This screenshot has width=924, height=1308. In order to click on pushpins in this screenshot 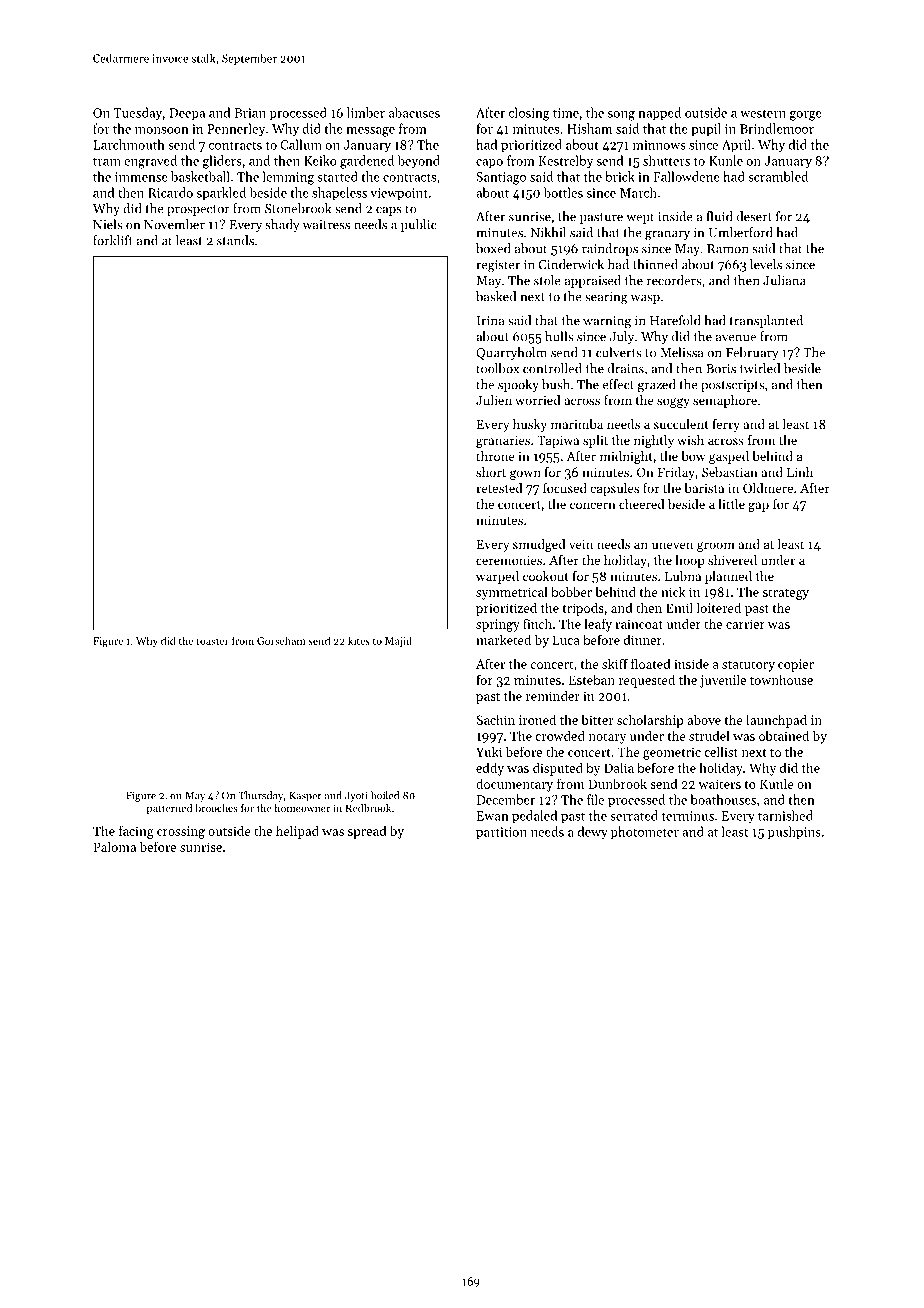, I will do `click(794, 833)`.
